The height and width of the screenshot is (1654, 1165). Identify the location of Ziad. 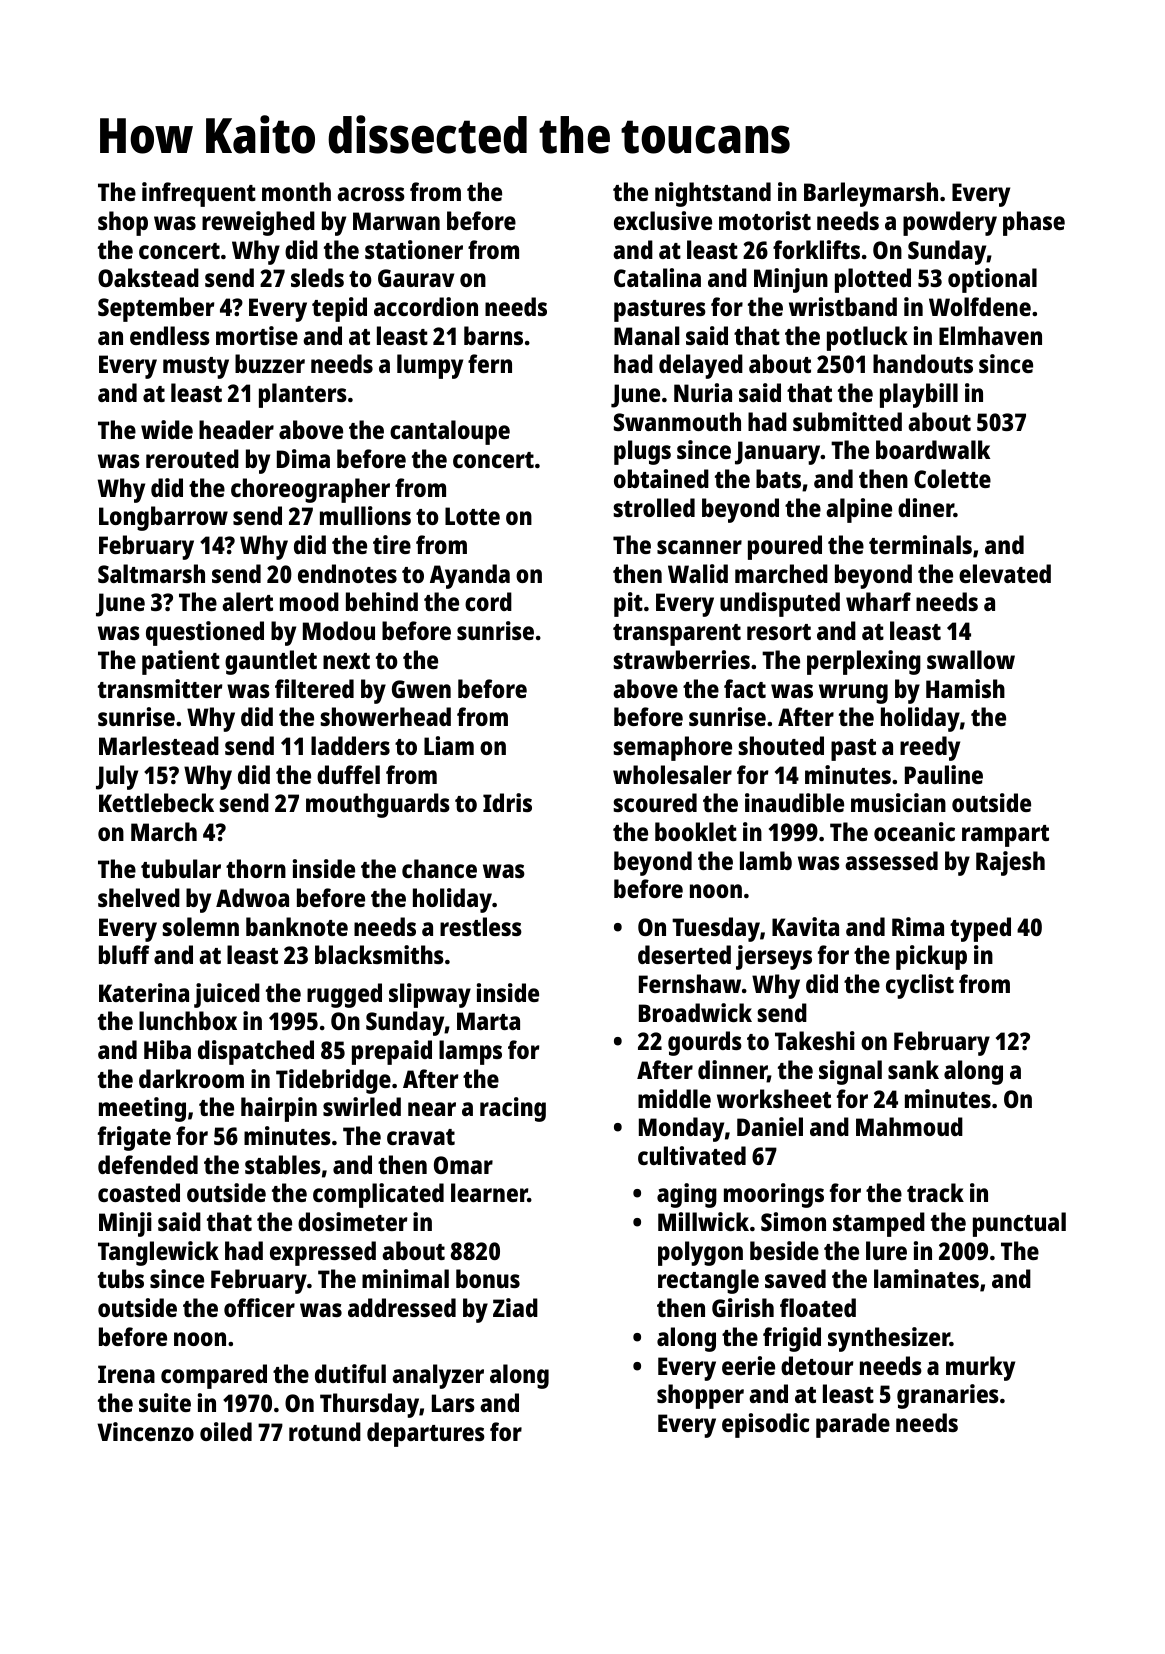
(515, 1307).
